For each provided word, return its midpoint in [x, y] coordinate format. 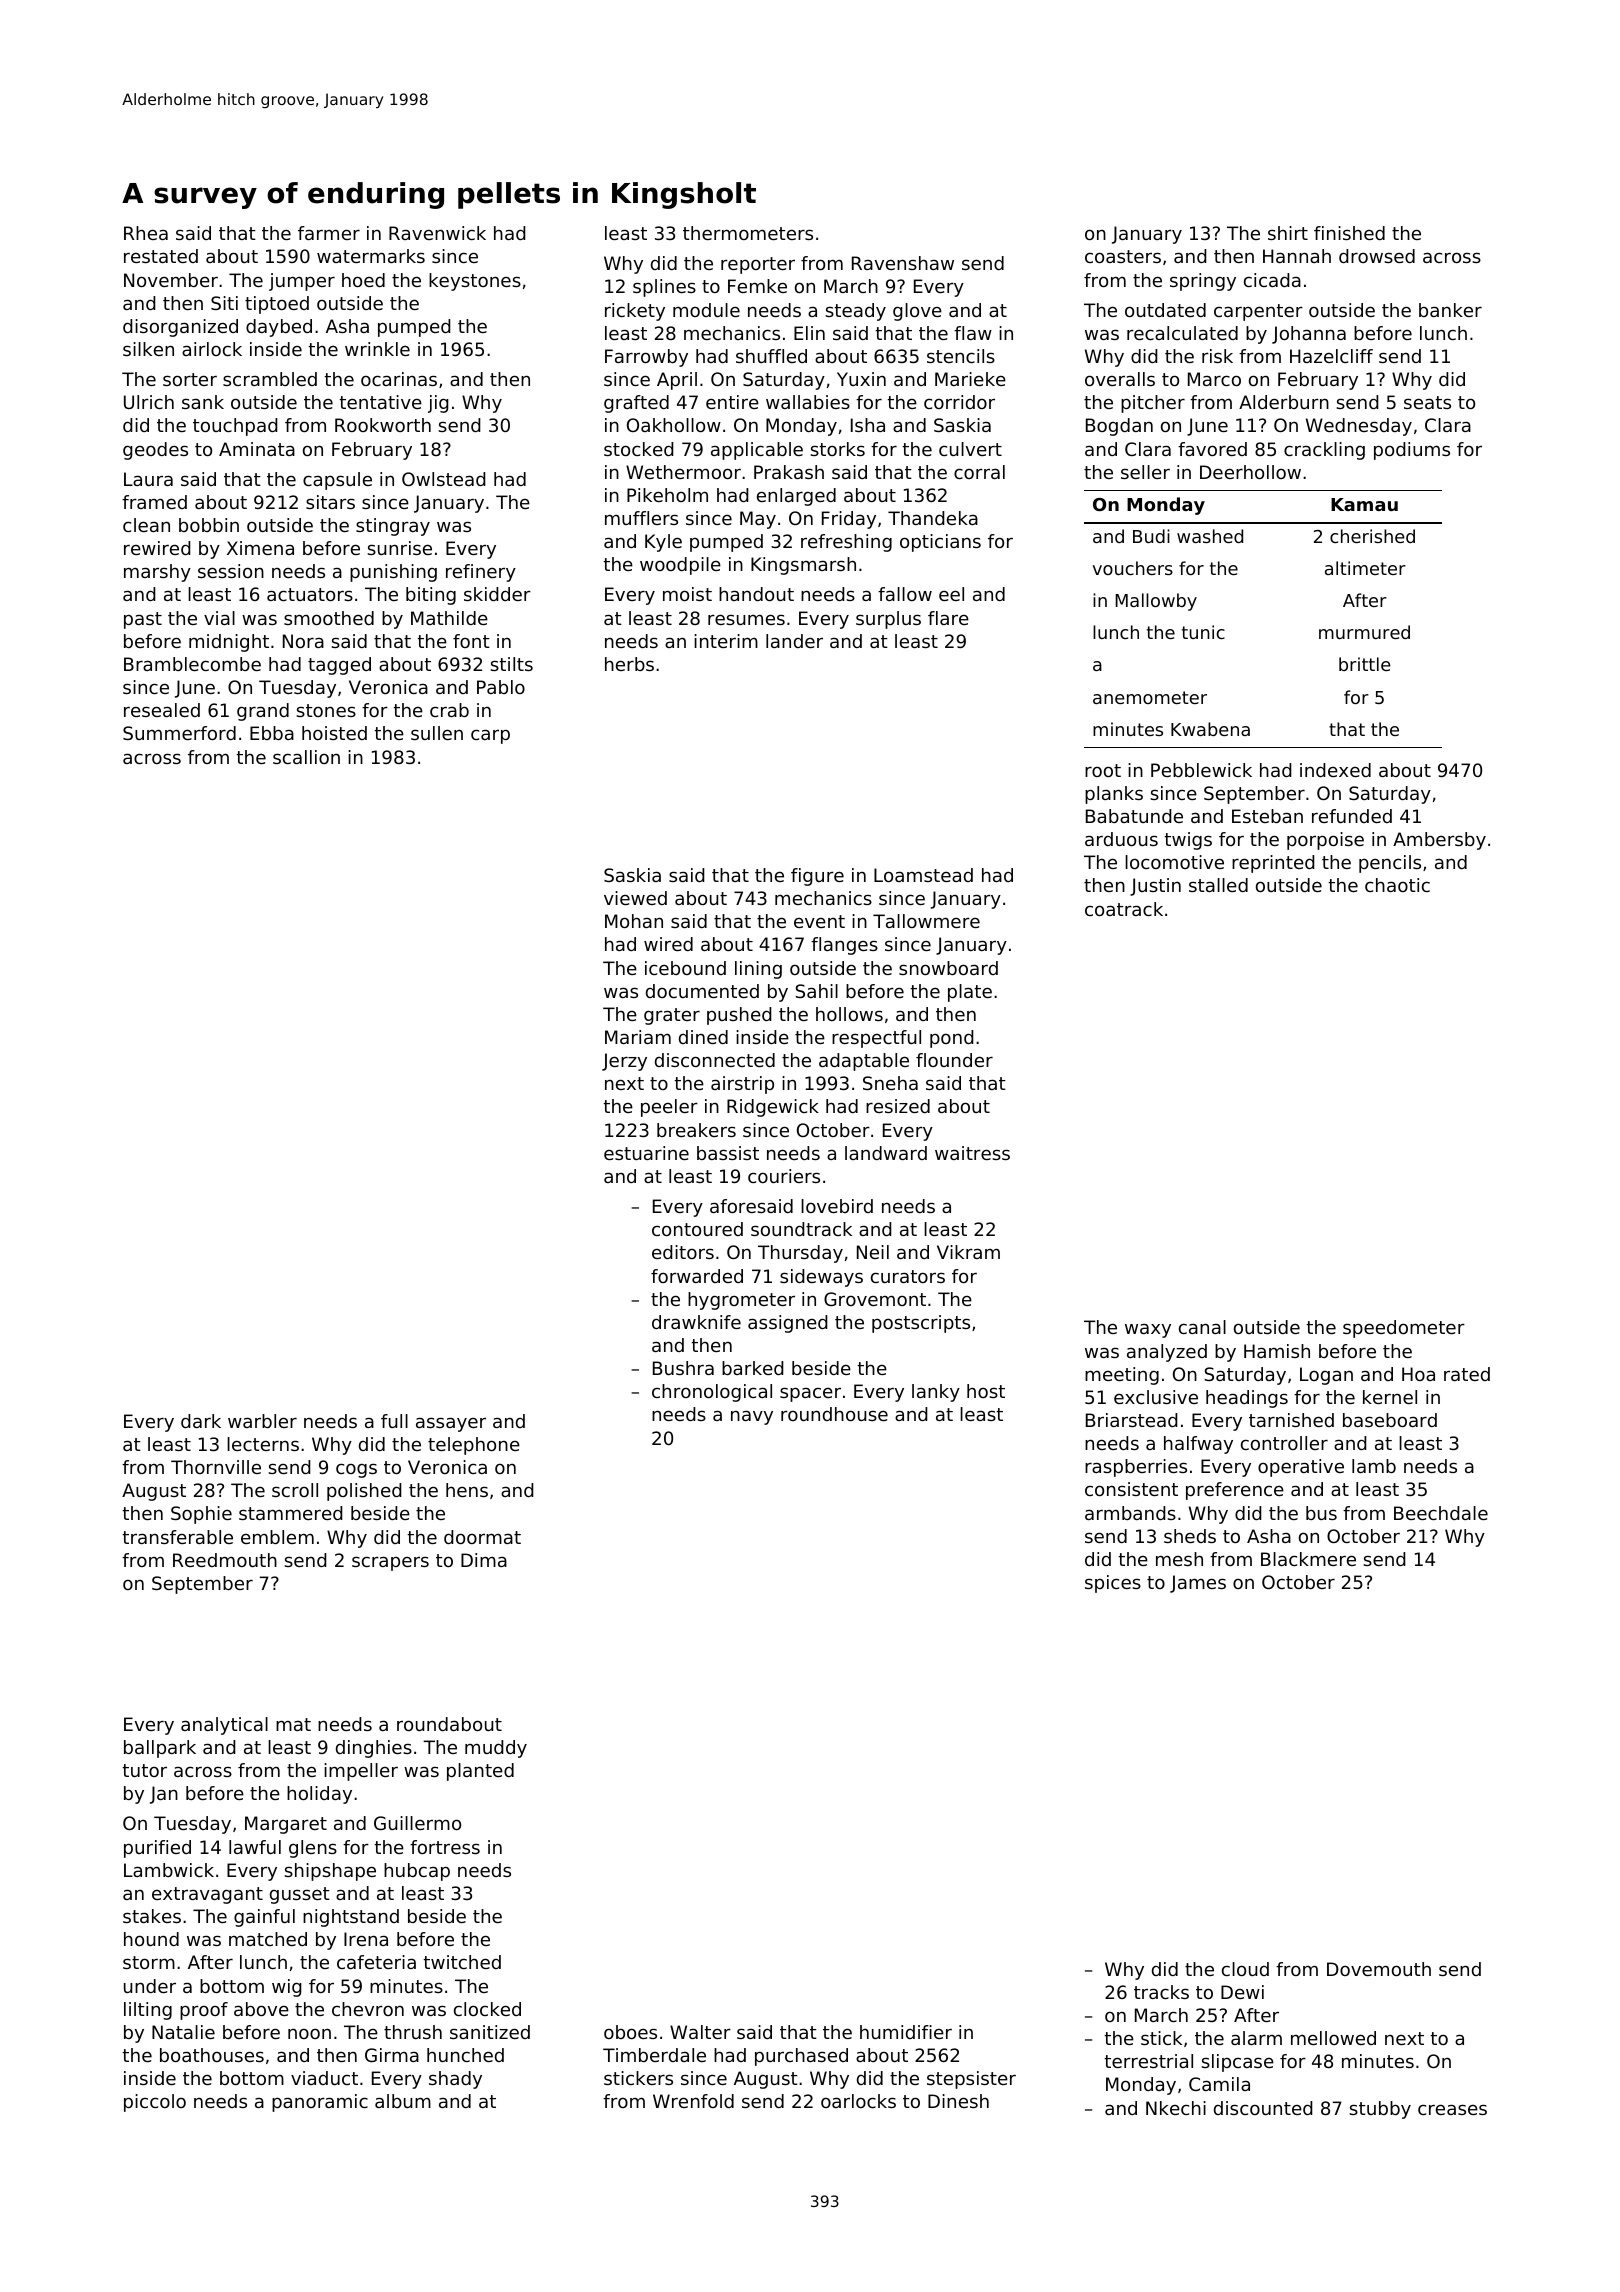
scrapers [390, 1563]
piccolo [155, 2103]
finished [1349, 233]
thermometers [748, 233]
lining [758, 970]
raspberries [1136, 1468]
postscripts [921, 1324]
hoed [363, 280]
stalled [1218, 885]
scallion [306, 757]
